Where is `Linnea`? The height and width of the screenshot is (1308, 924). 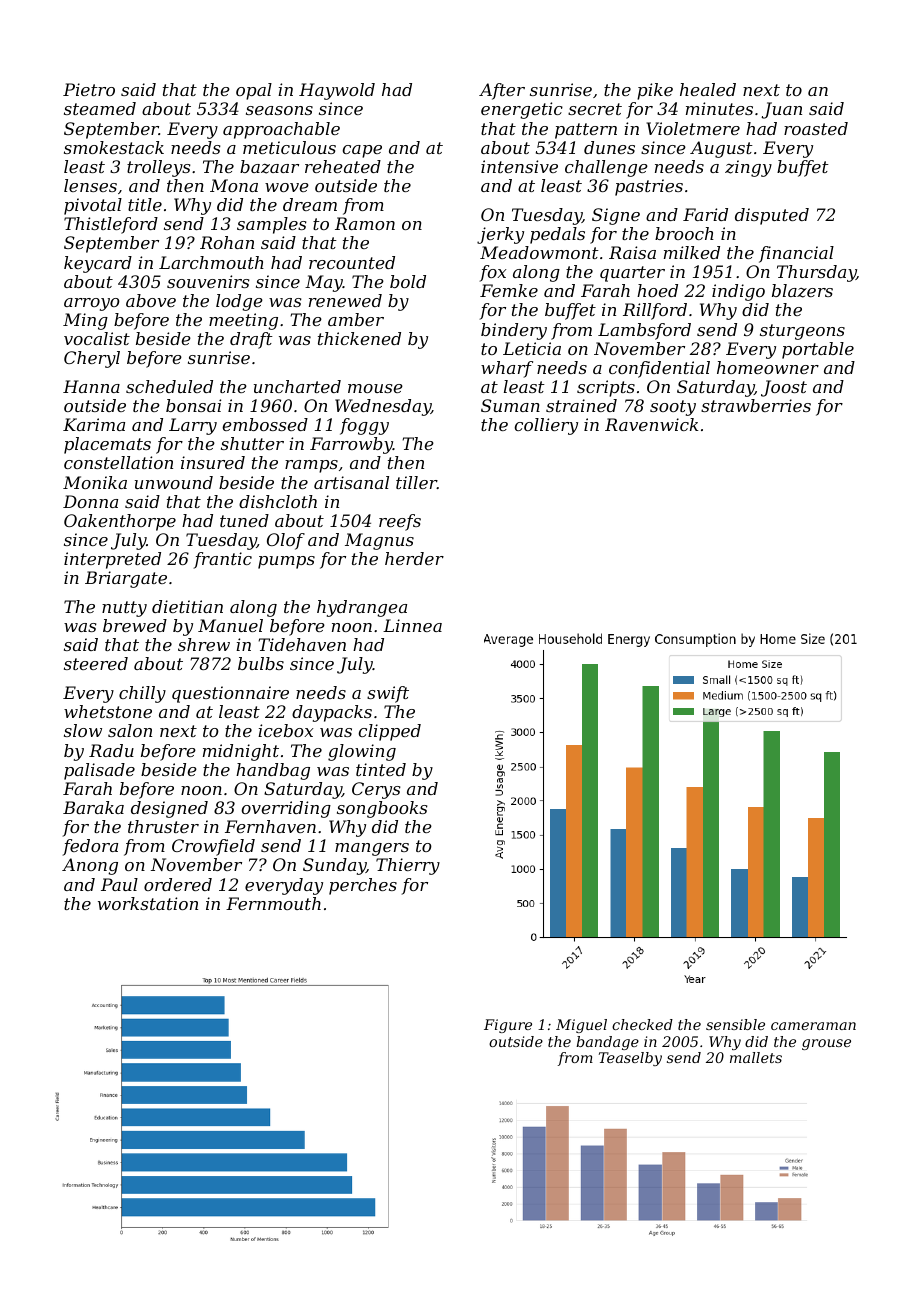
Linnea is located at coordinates (412, 625).
